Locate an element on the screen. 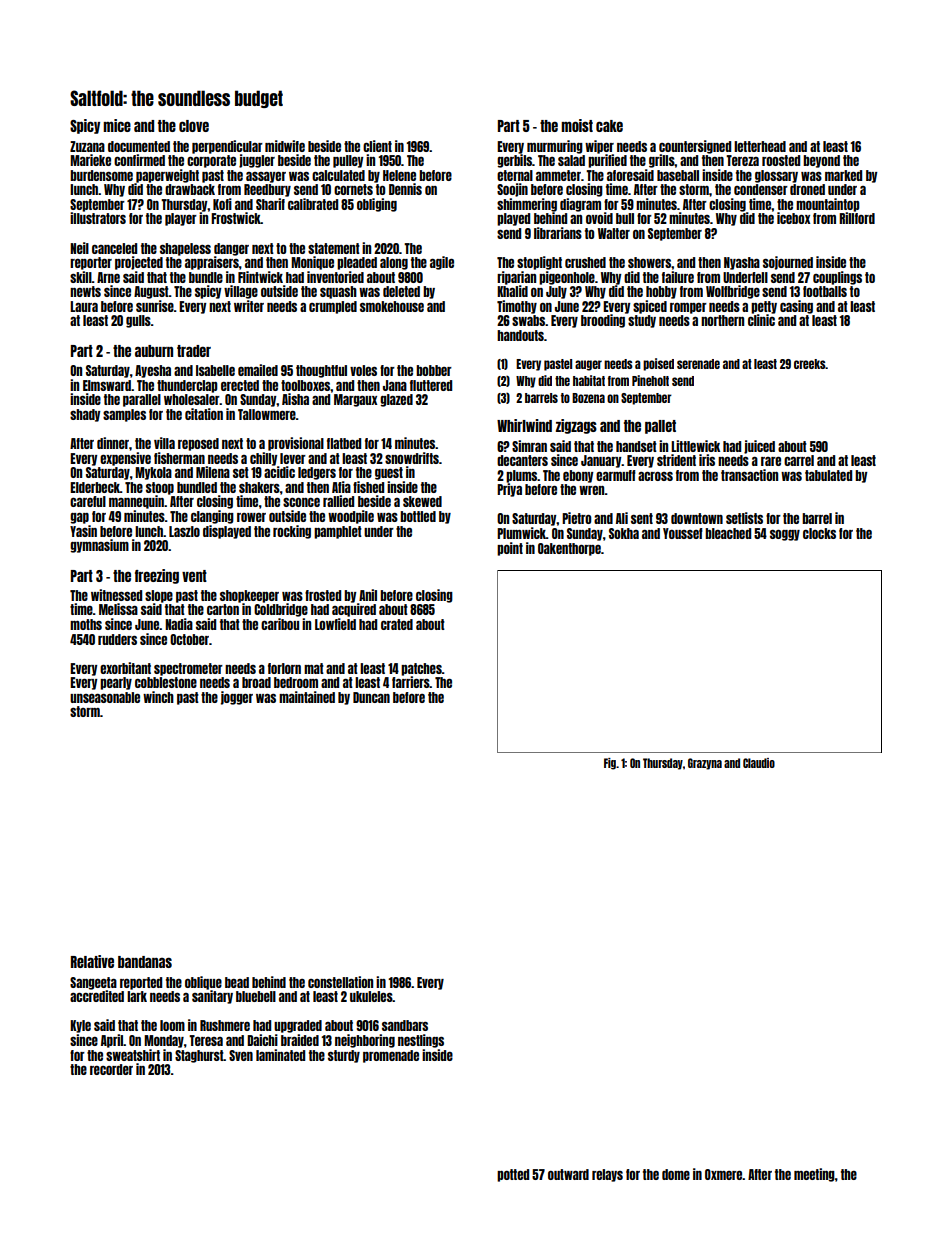 Image resolution: width=952 pixels, height=1233 pixels. recorder is located at coordinates (111, 1069).
